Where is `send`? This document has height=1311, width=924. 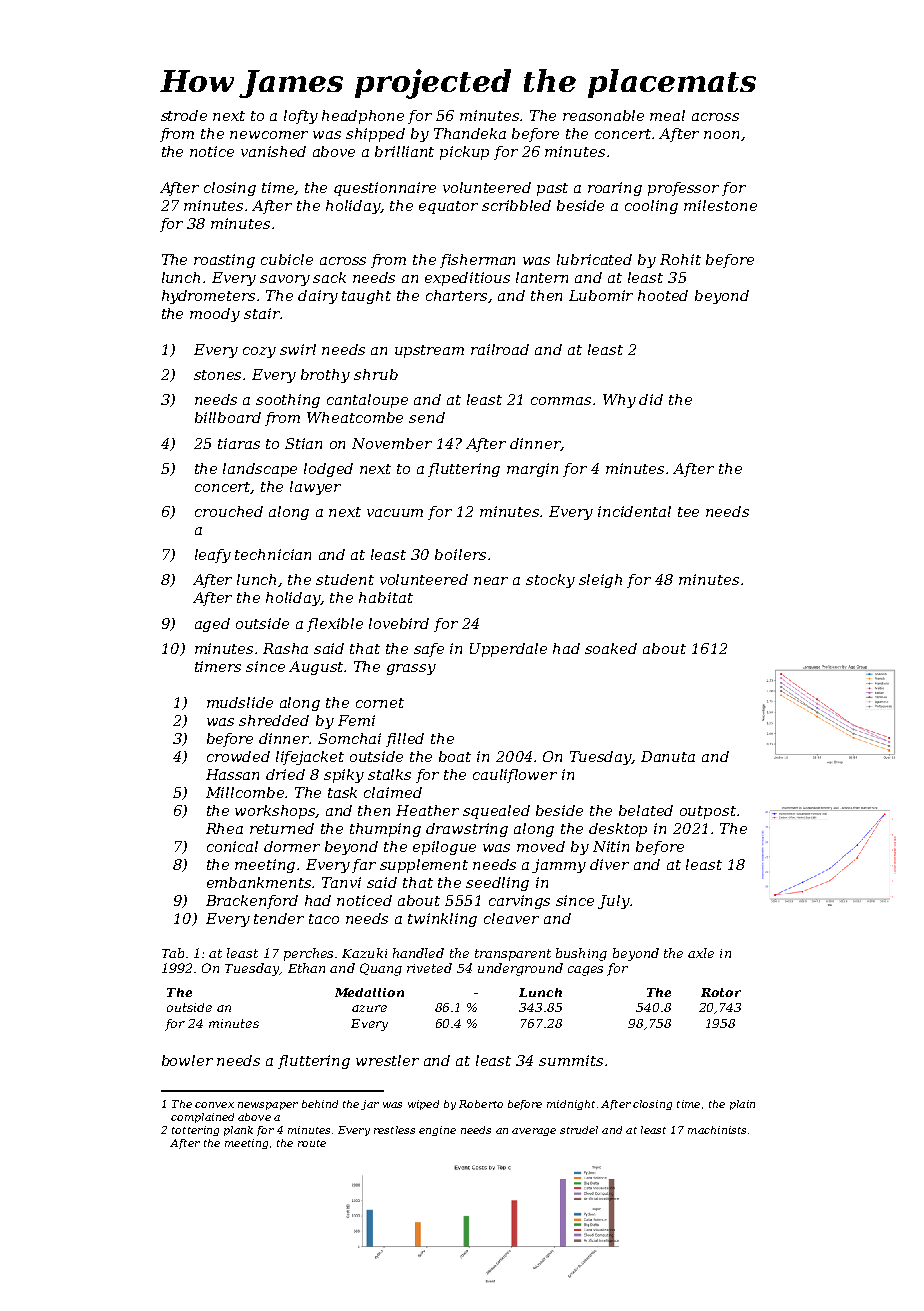 send is located at coordinates (427, 417).
